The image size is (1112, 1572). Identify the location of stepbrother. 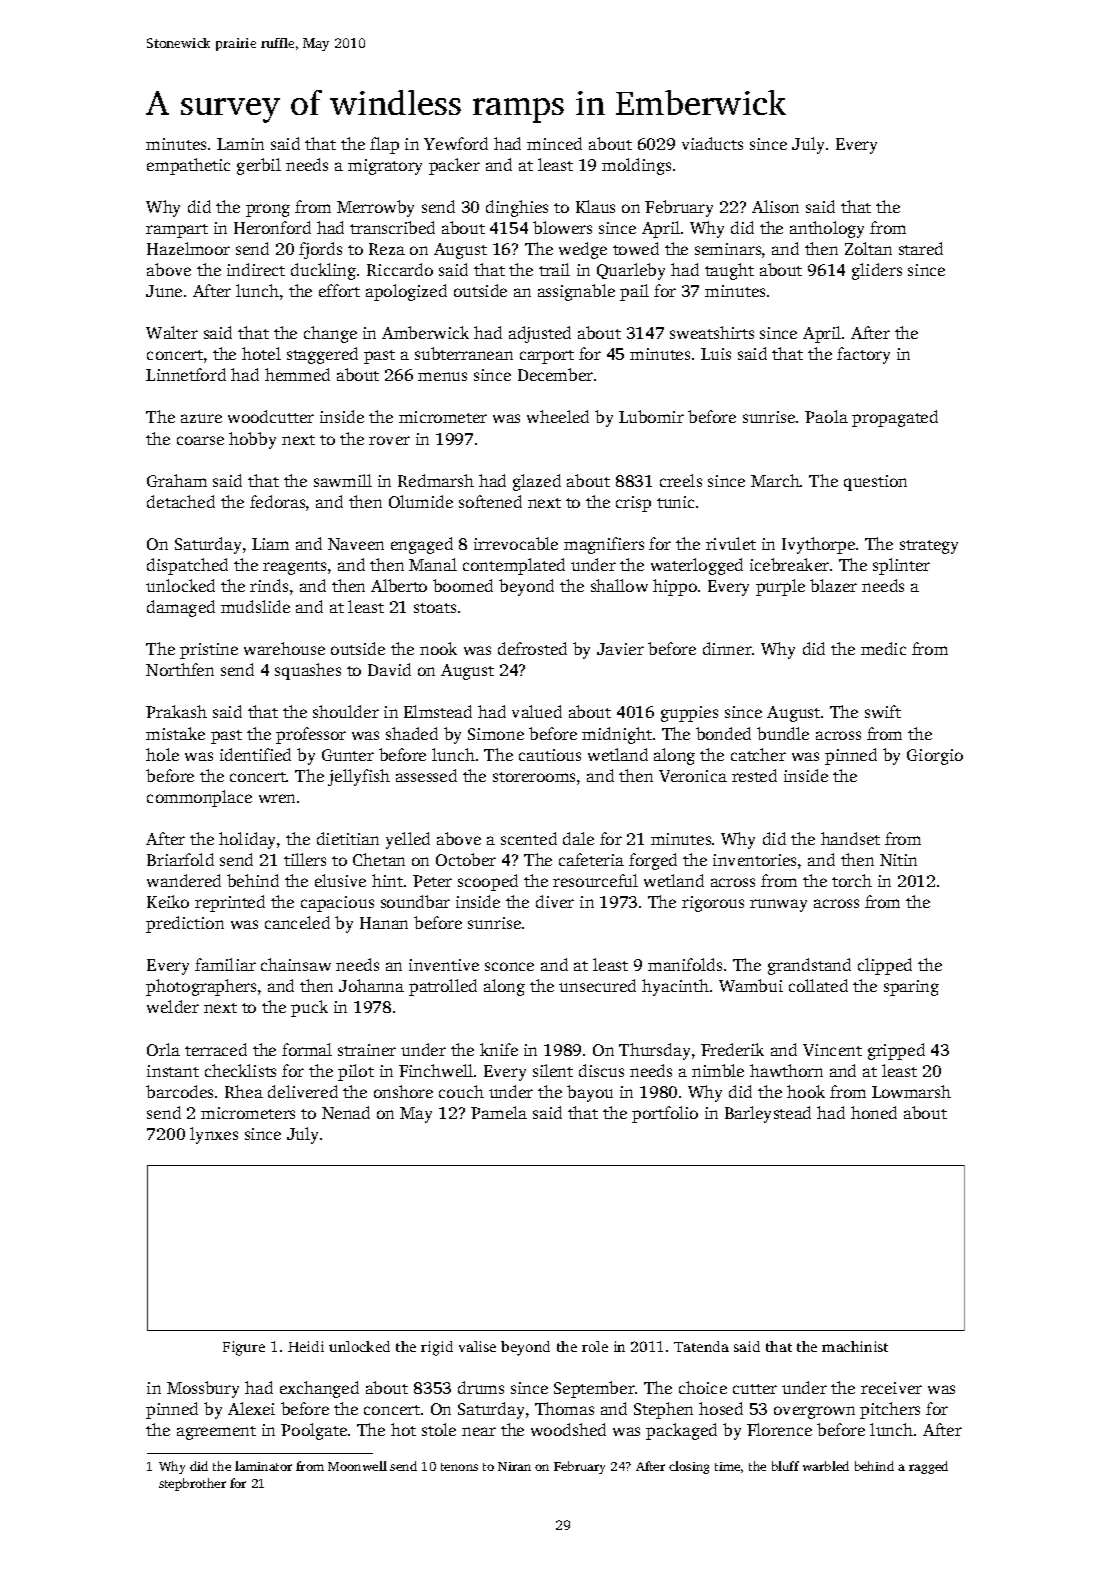
(192, 1484).
